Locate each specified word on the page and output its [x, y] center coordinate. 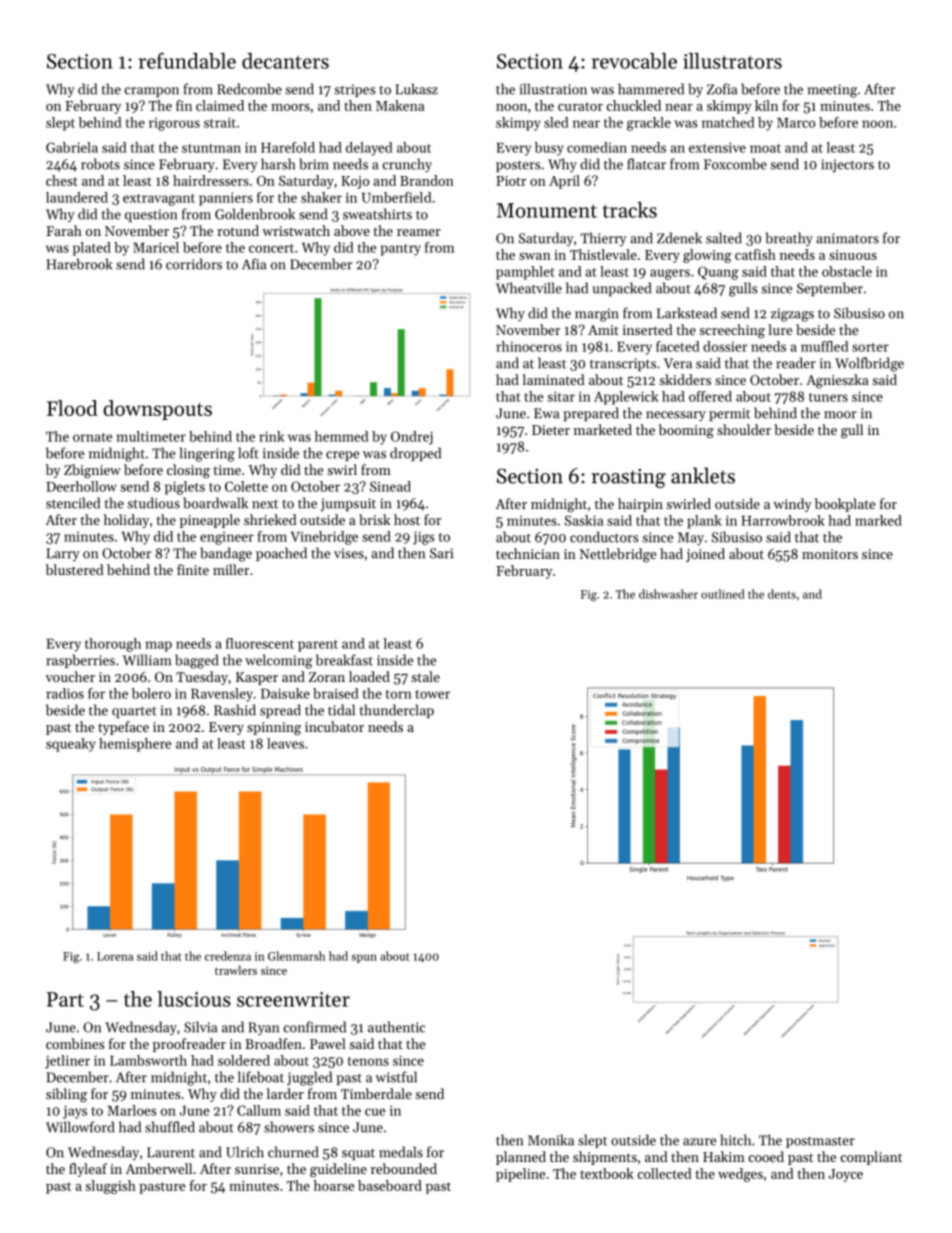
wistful [396, 1077]
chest [62, 180]
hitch [735, 1140]
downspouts [157, 410]
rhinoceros [529, 346]
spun [364, 958]
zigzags [792, 315]
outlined [723, 594]
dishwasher [668, 594]
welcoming [279, 661]
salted [724, 238]
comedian [597, 147]
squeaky [71, 745]
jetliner [67, 1062]
